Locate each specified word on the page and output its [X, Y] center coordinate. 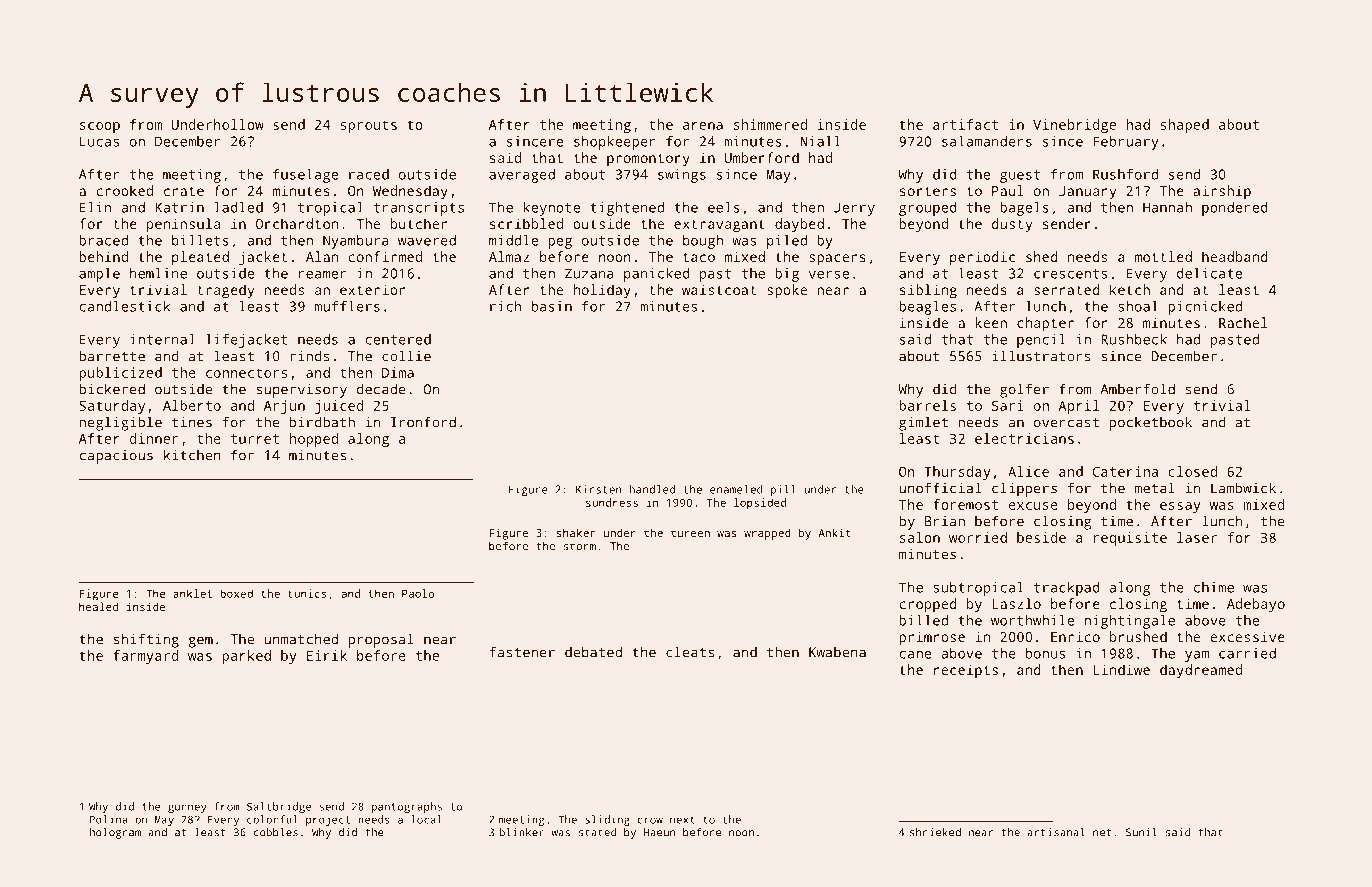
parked [246, 657]
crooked [124, 190]
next [682, 820]
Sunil [1141, 832]
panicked [657, 275]
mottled [1163, 256]
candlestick [124, 306]
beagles [927, 308]
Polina [108, 819]
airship [1222, 192]
